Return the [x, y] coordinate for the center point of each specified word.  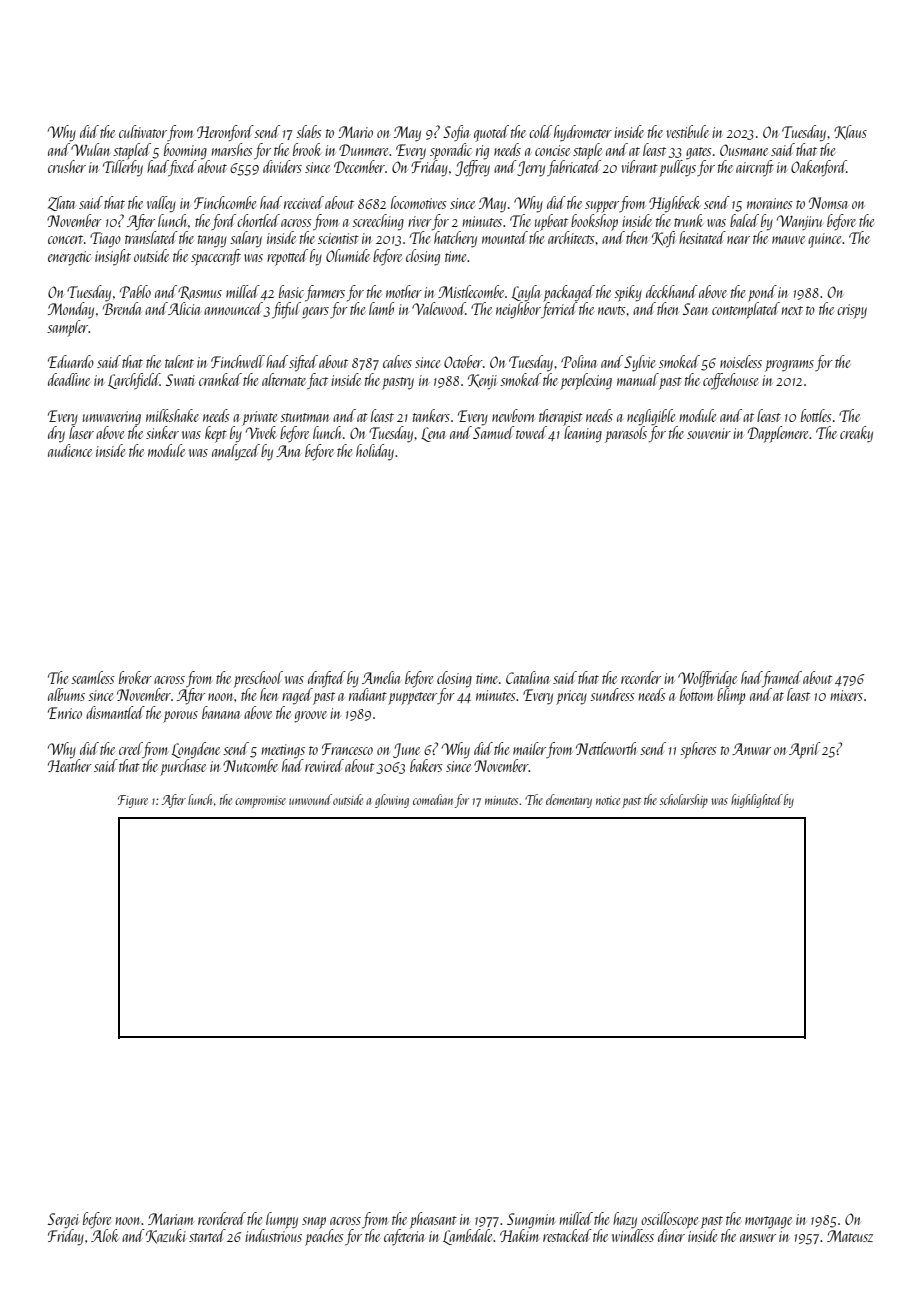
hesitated [702, 237]
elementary [569, 801]
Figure [133, 801]
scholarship [684, 801]
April [804, 750]
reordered [222, 1218]
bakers [426, 765]
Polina [579, 361]
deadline [69, 379]
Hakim [519, 1235]
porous [180, 717]
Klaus [850, 132]
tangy [212, 241]
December [359, 166]
